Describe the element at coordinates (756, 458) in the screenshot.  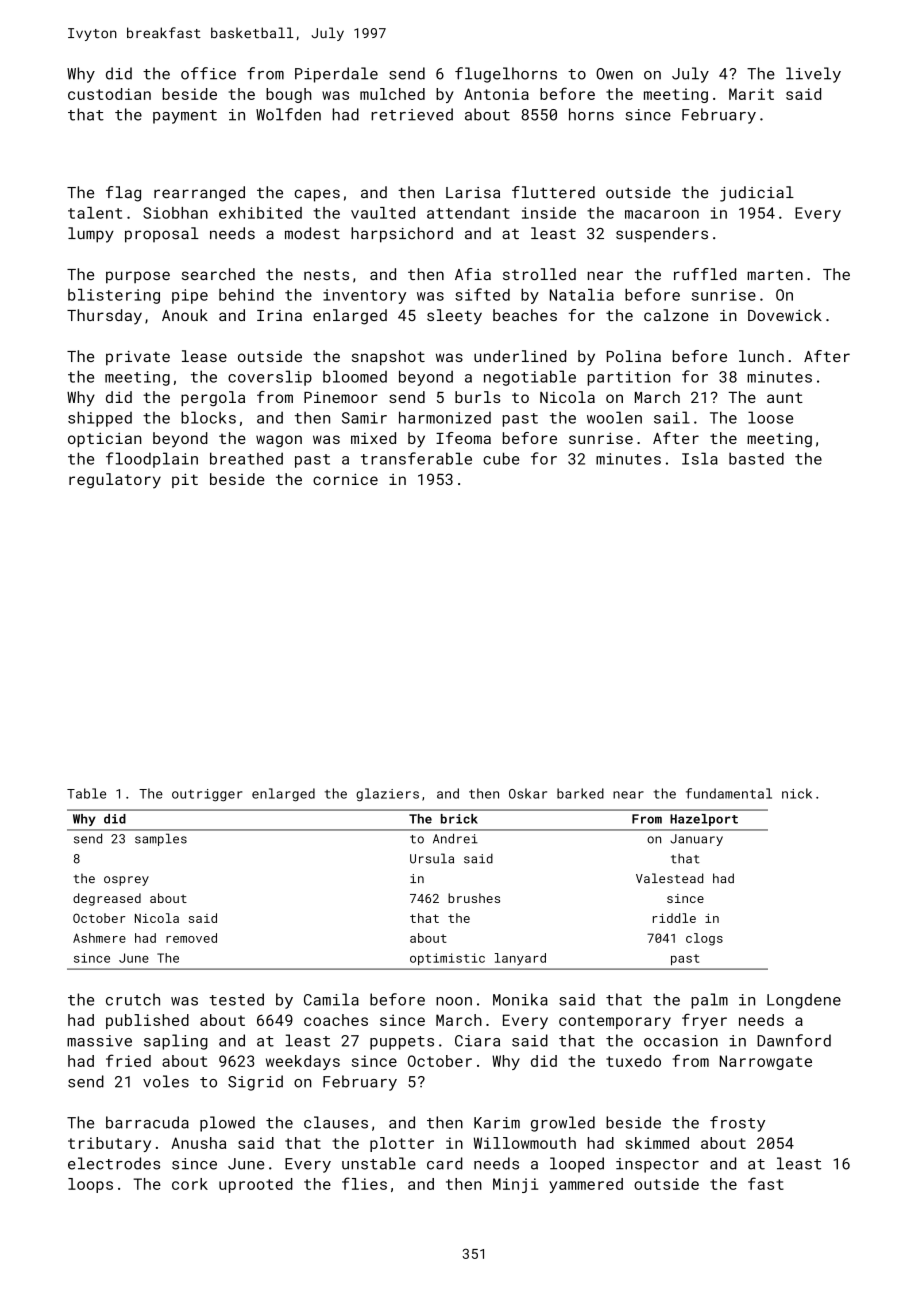
I see `basted` at that location.
